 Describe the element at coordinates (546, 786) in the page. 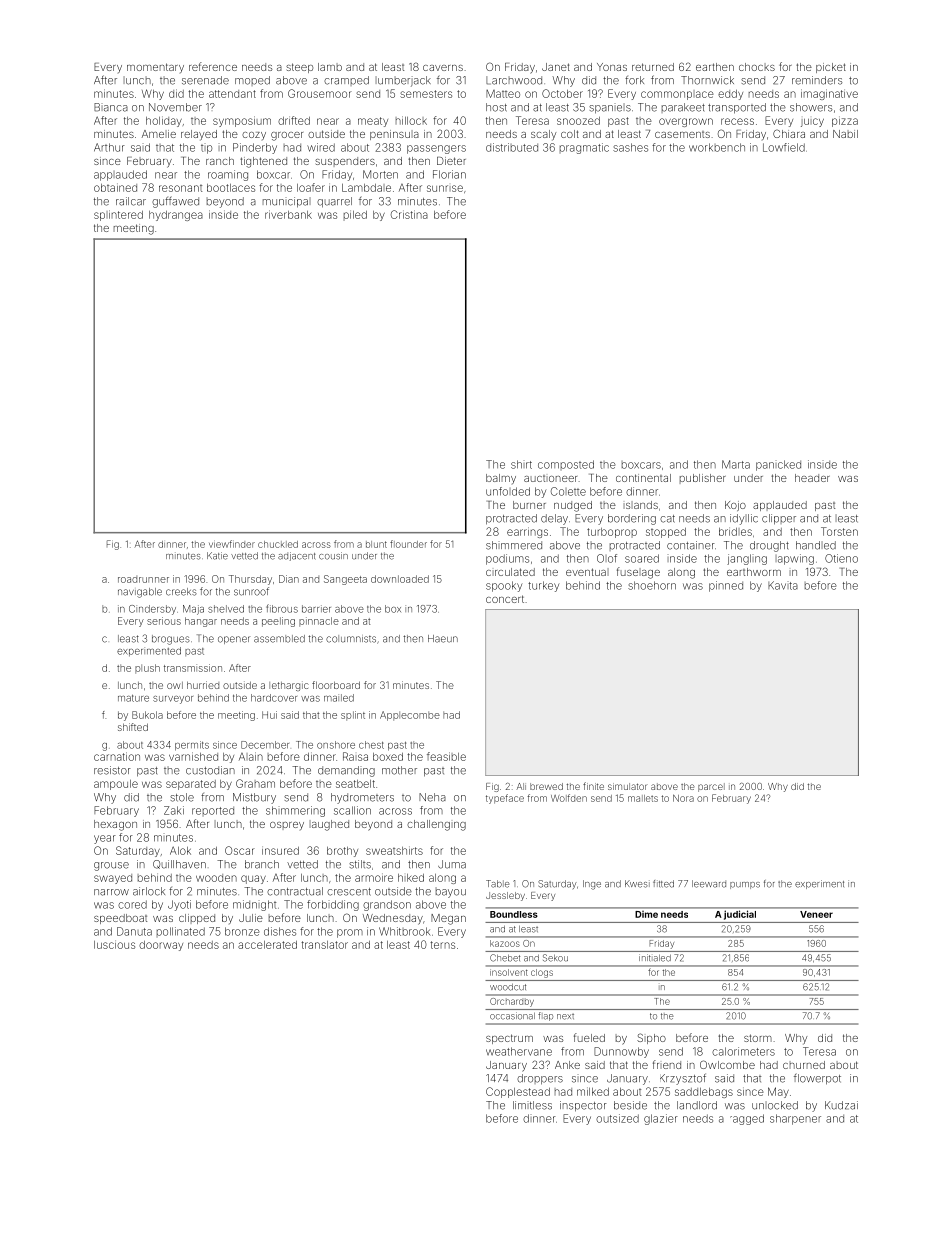

I see `brewed` at that location.
